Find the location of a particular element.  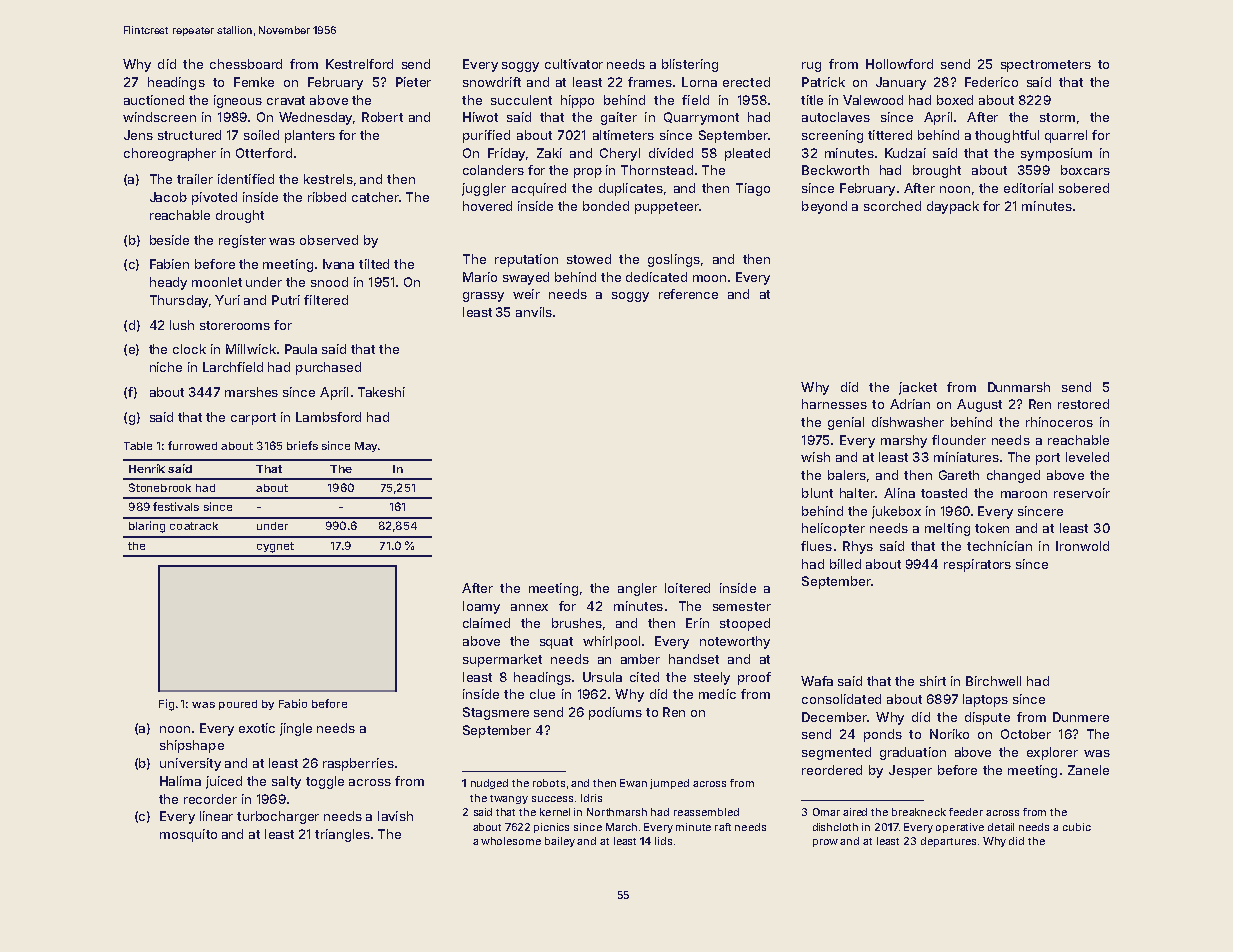

snowdrift is located at coordinates (492, 82).
